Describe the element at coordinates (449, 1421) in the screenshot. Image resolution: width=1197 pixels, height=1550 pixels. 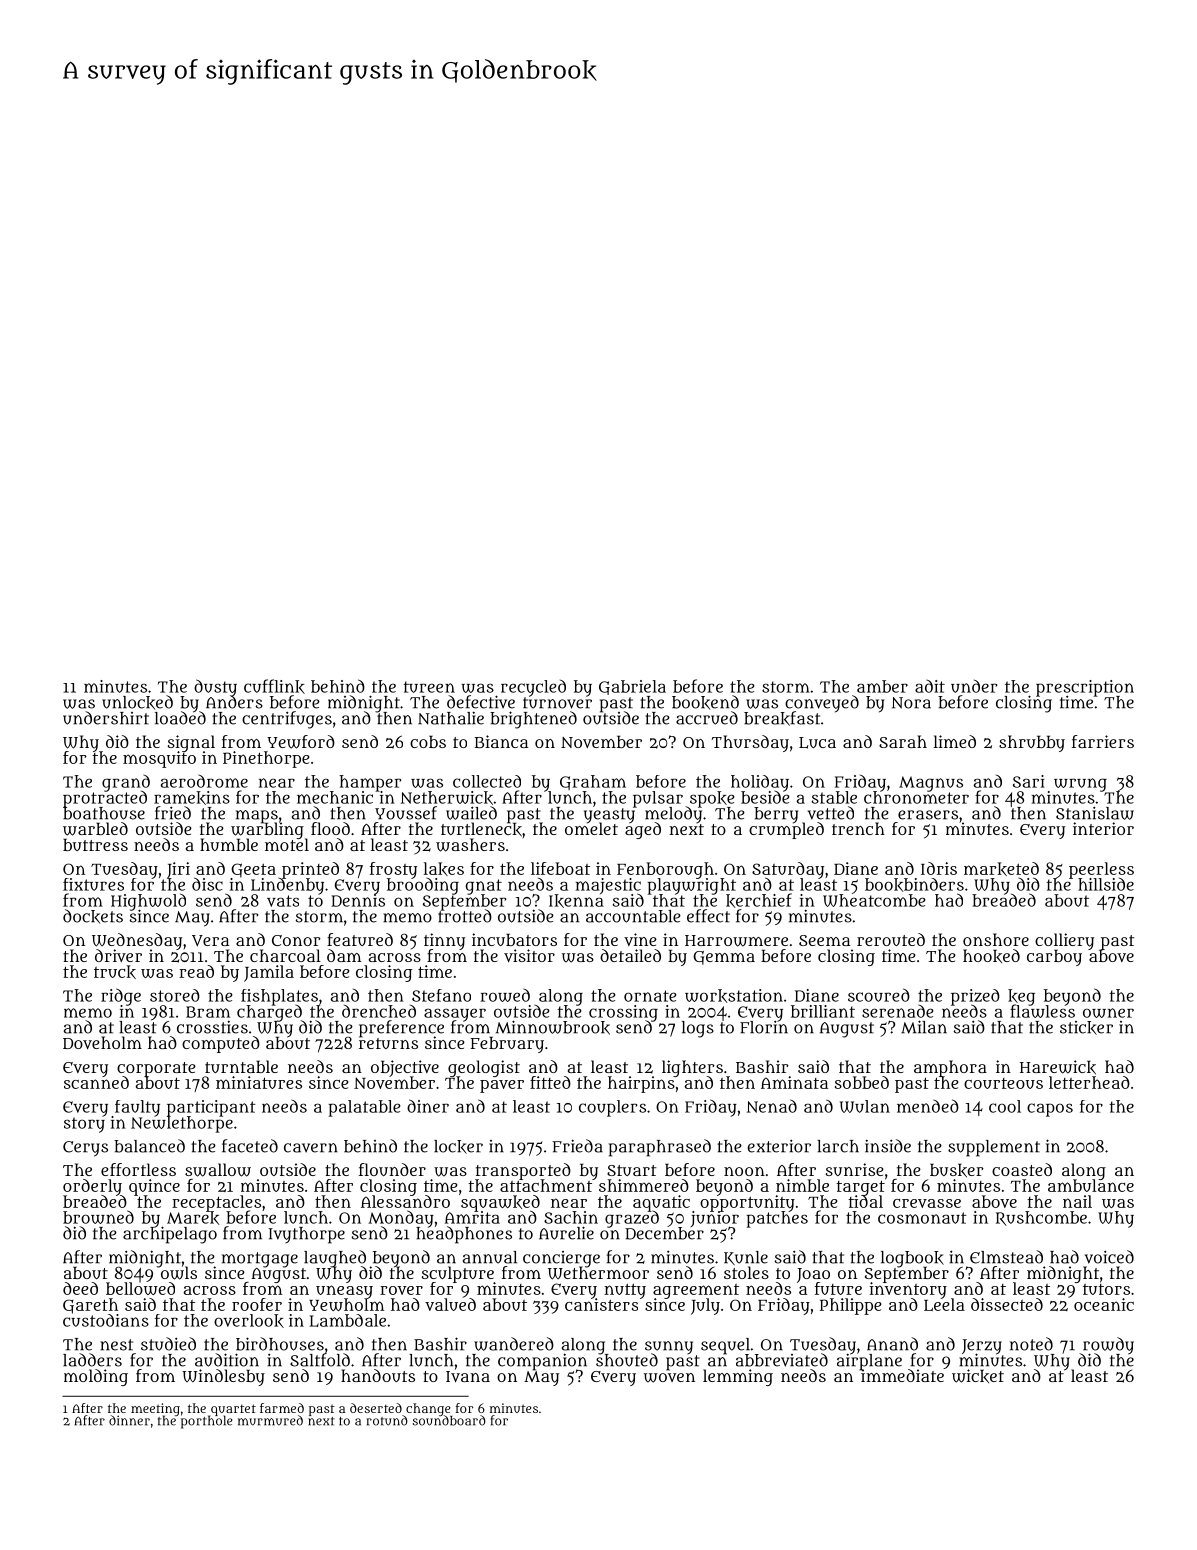
I see `soundboard` at that location.
